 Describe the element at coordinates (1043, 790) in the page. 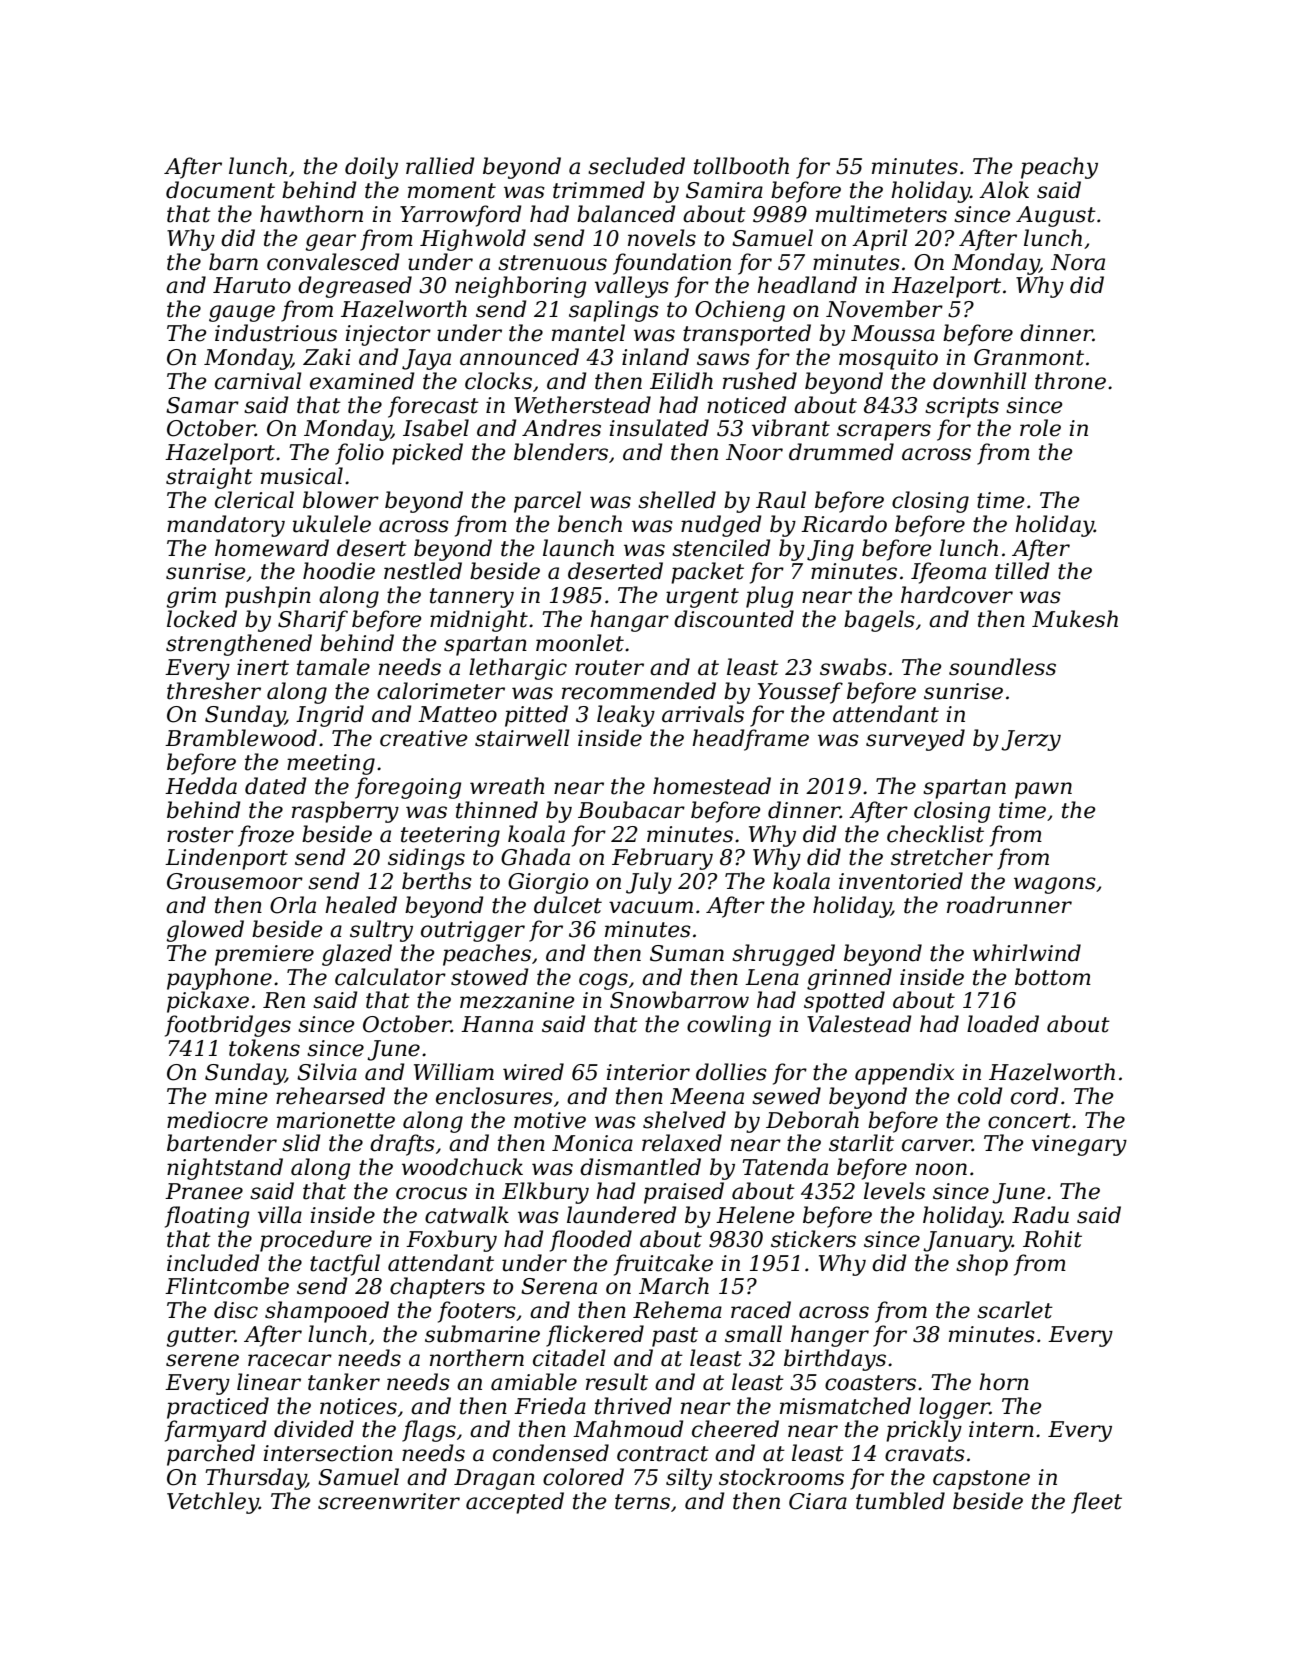

I see `pawn` at that location.
